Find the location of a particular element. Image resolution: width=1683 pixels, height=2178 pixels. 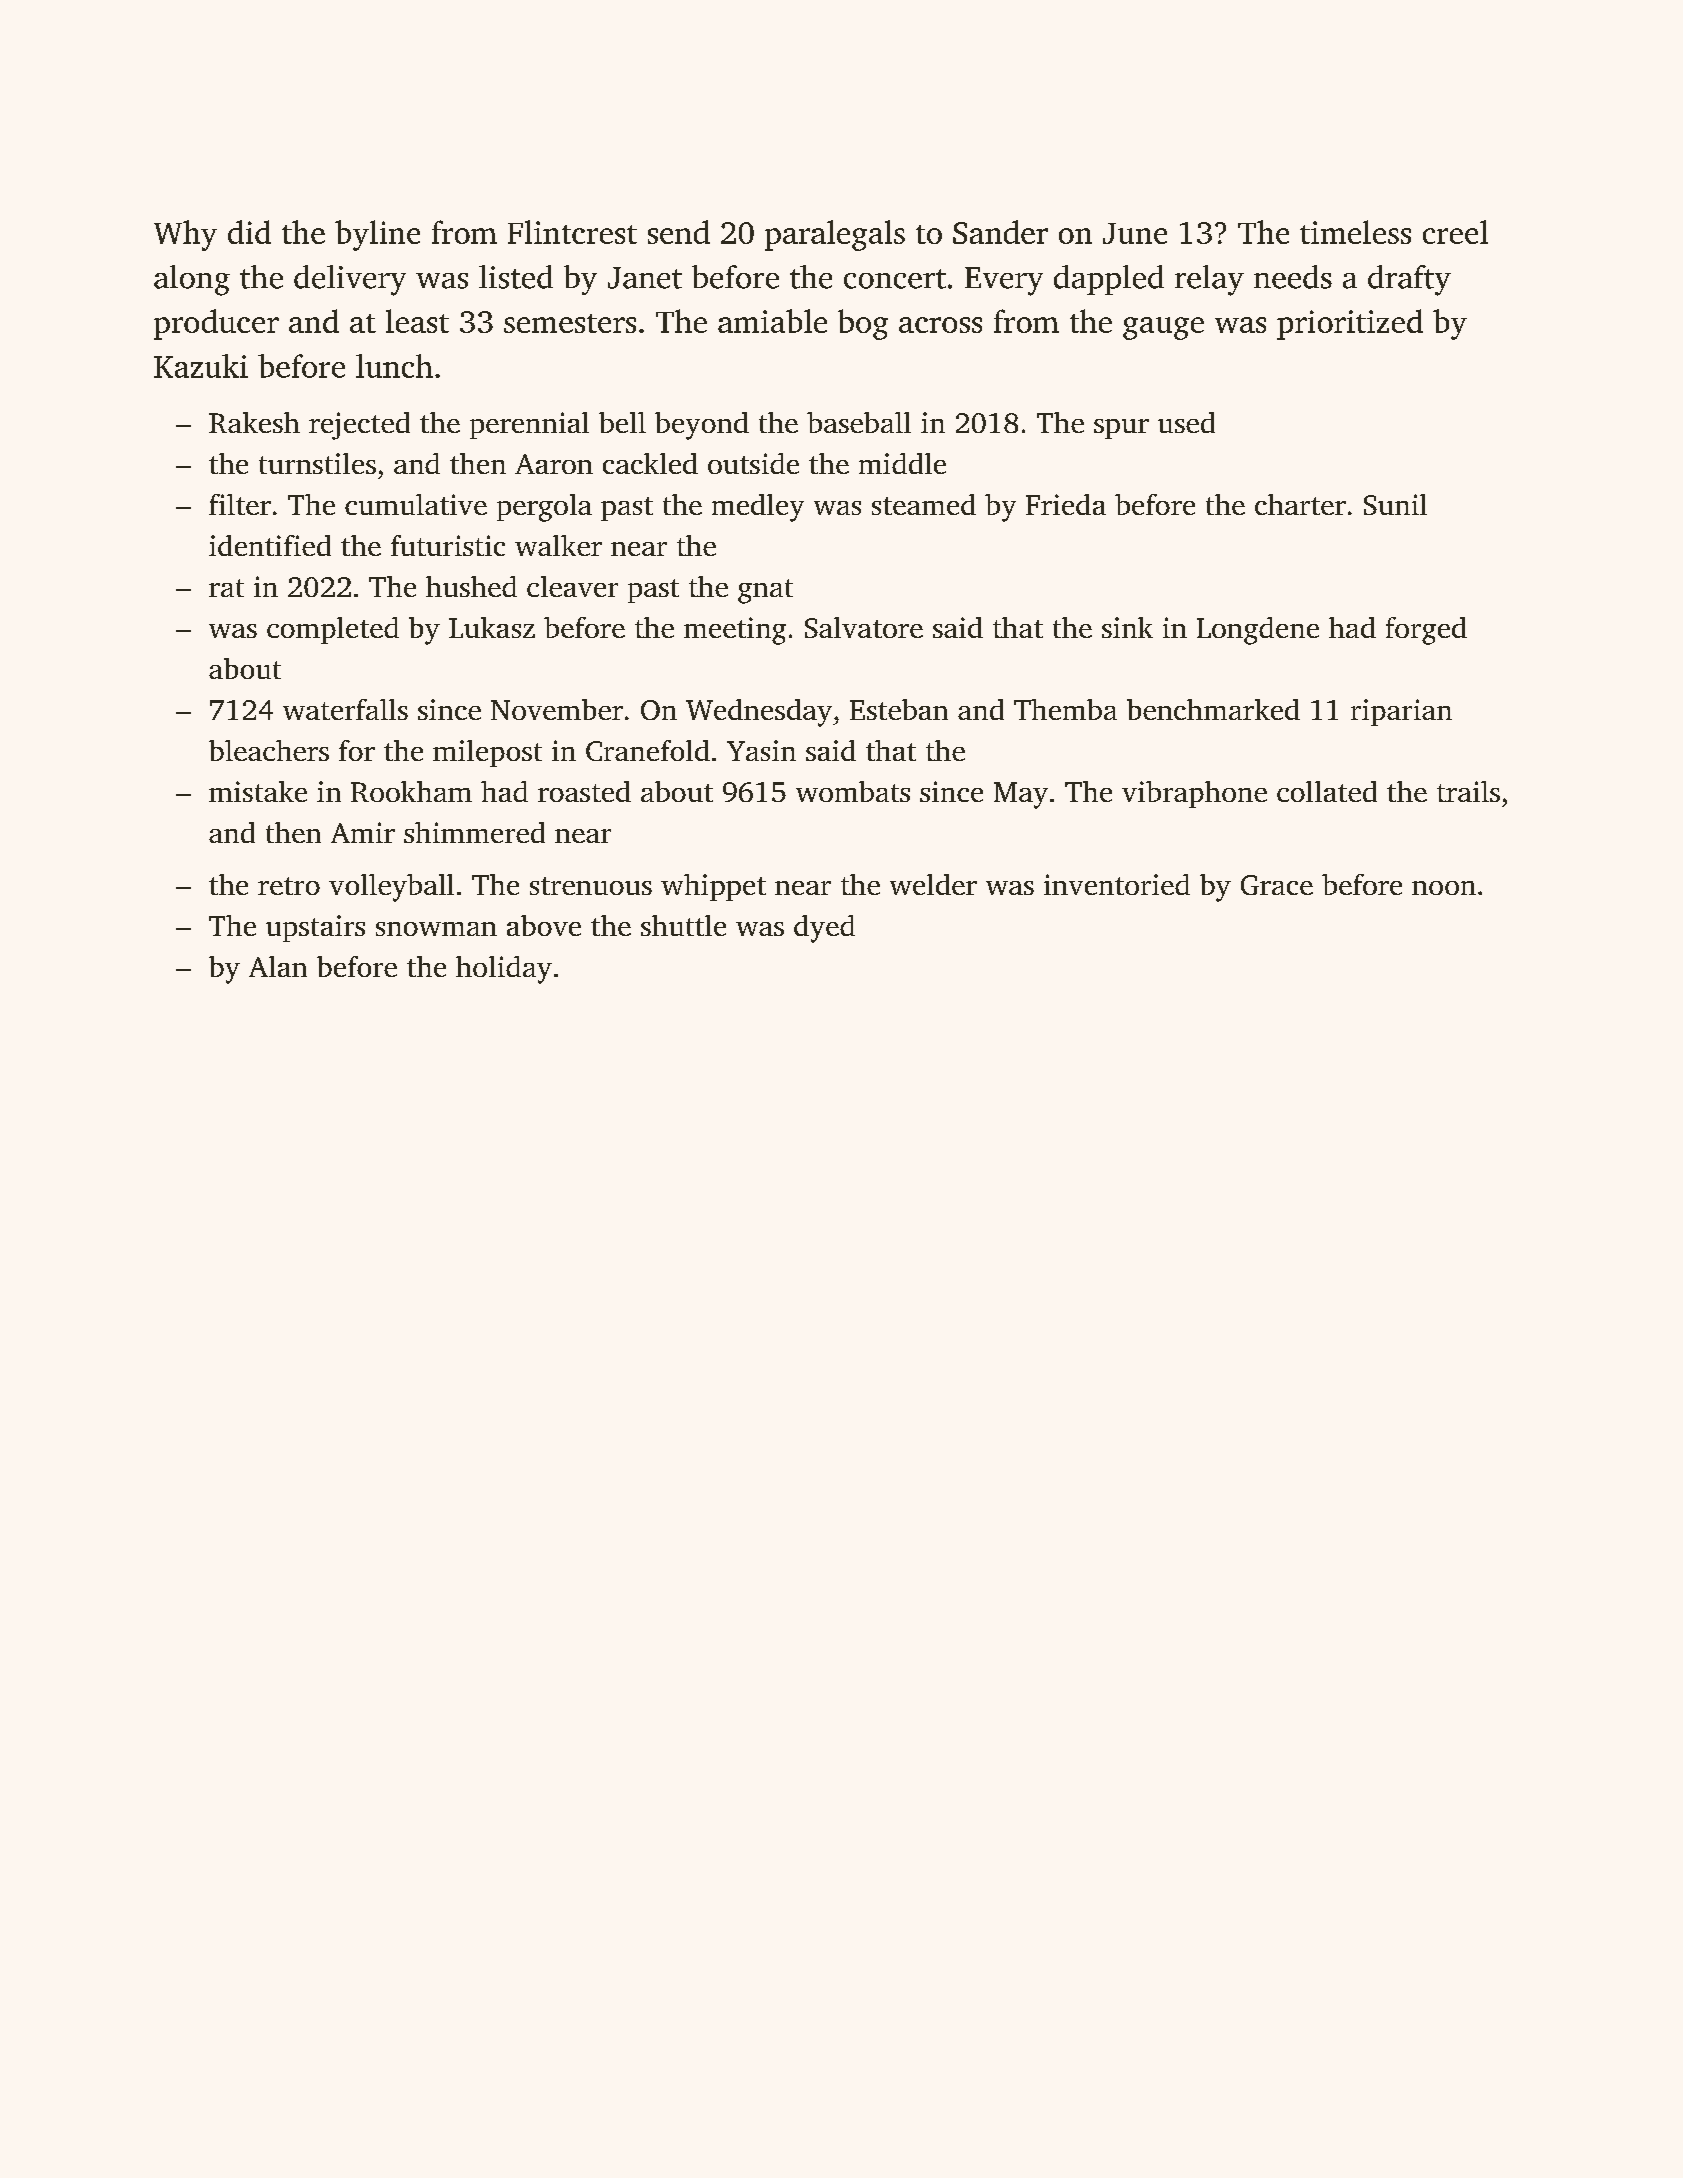

Wednesday is located at coordinates (759, 713).
